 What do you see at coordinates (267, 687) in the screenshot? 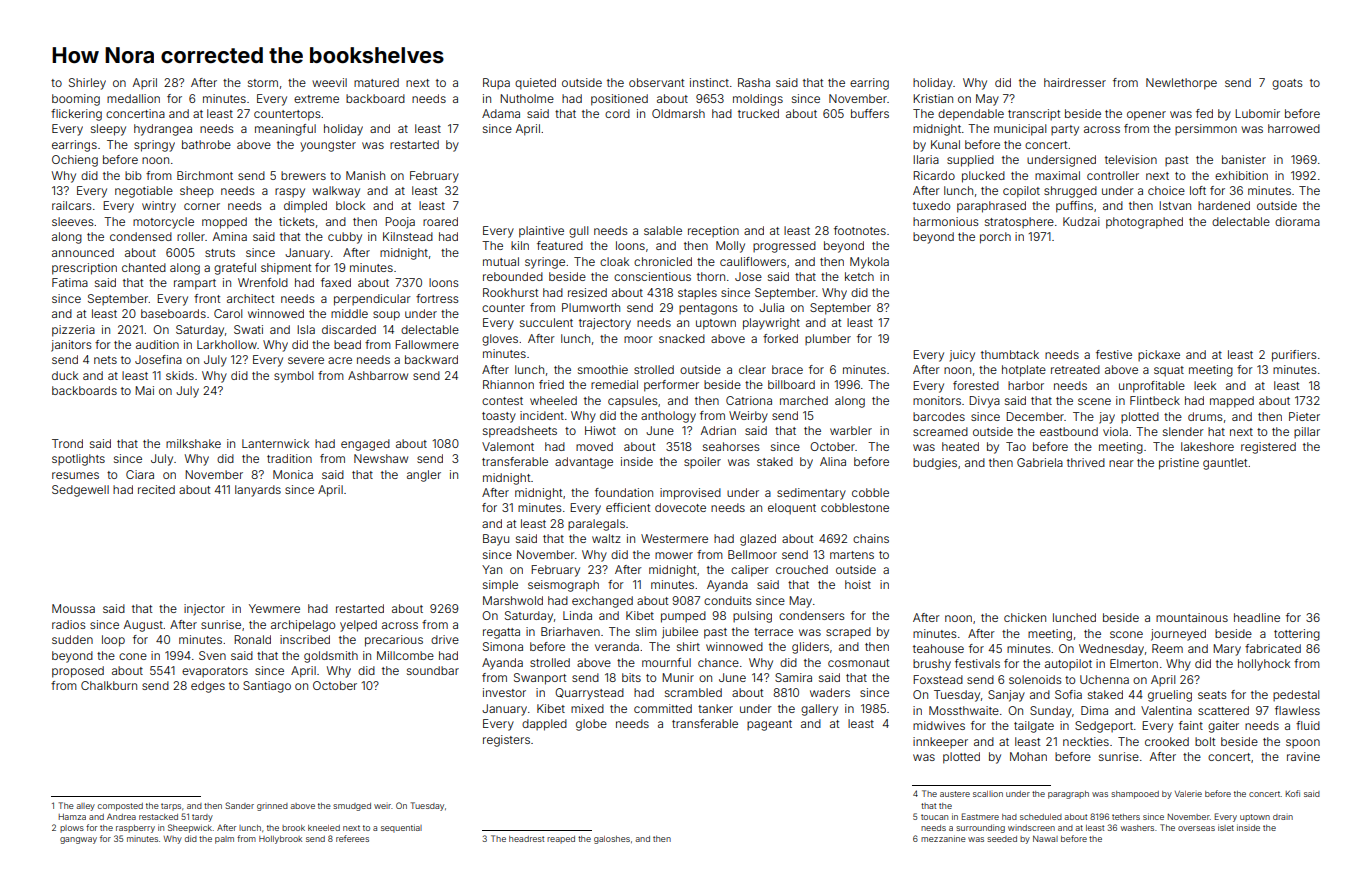
I see `Santiago` at bounding box center [267, 687].
